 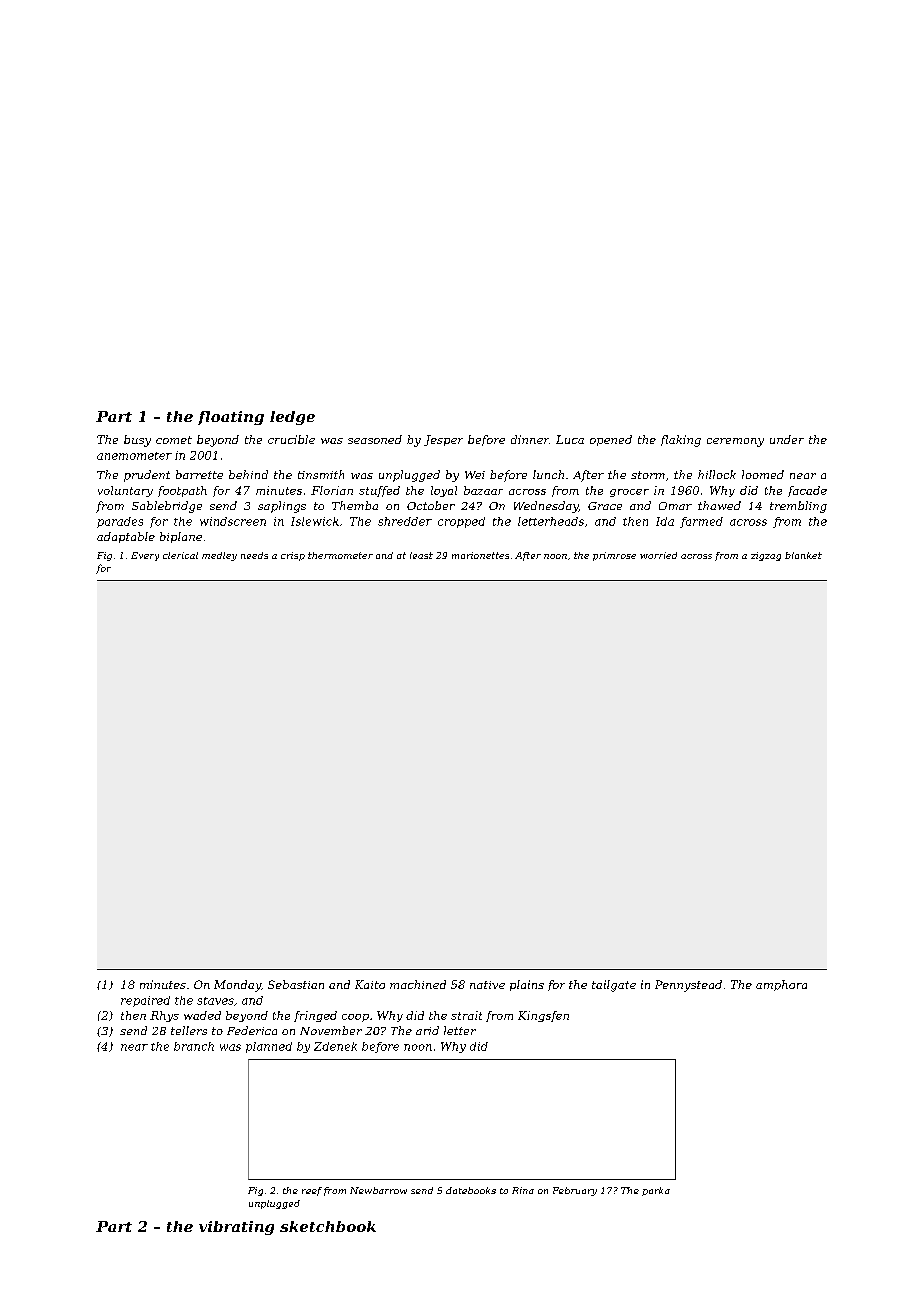 What do you see at coordinates (340, 555) in the screenshot?
I see `thermometer` at bounding box center [340, 555].
